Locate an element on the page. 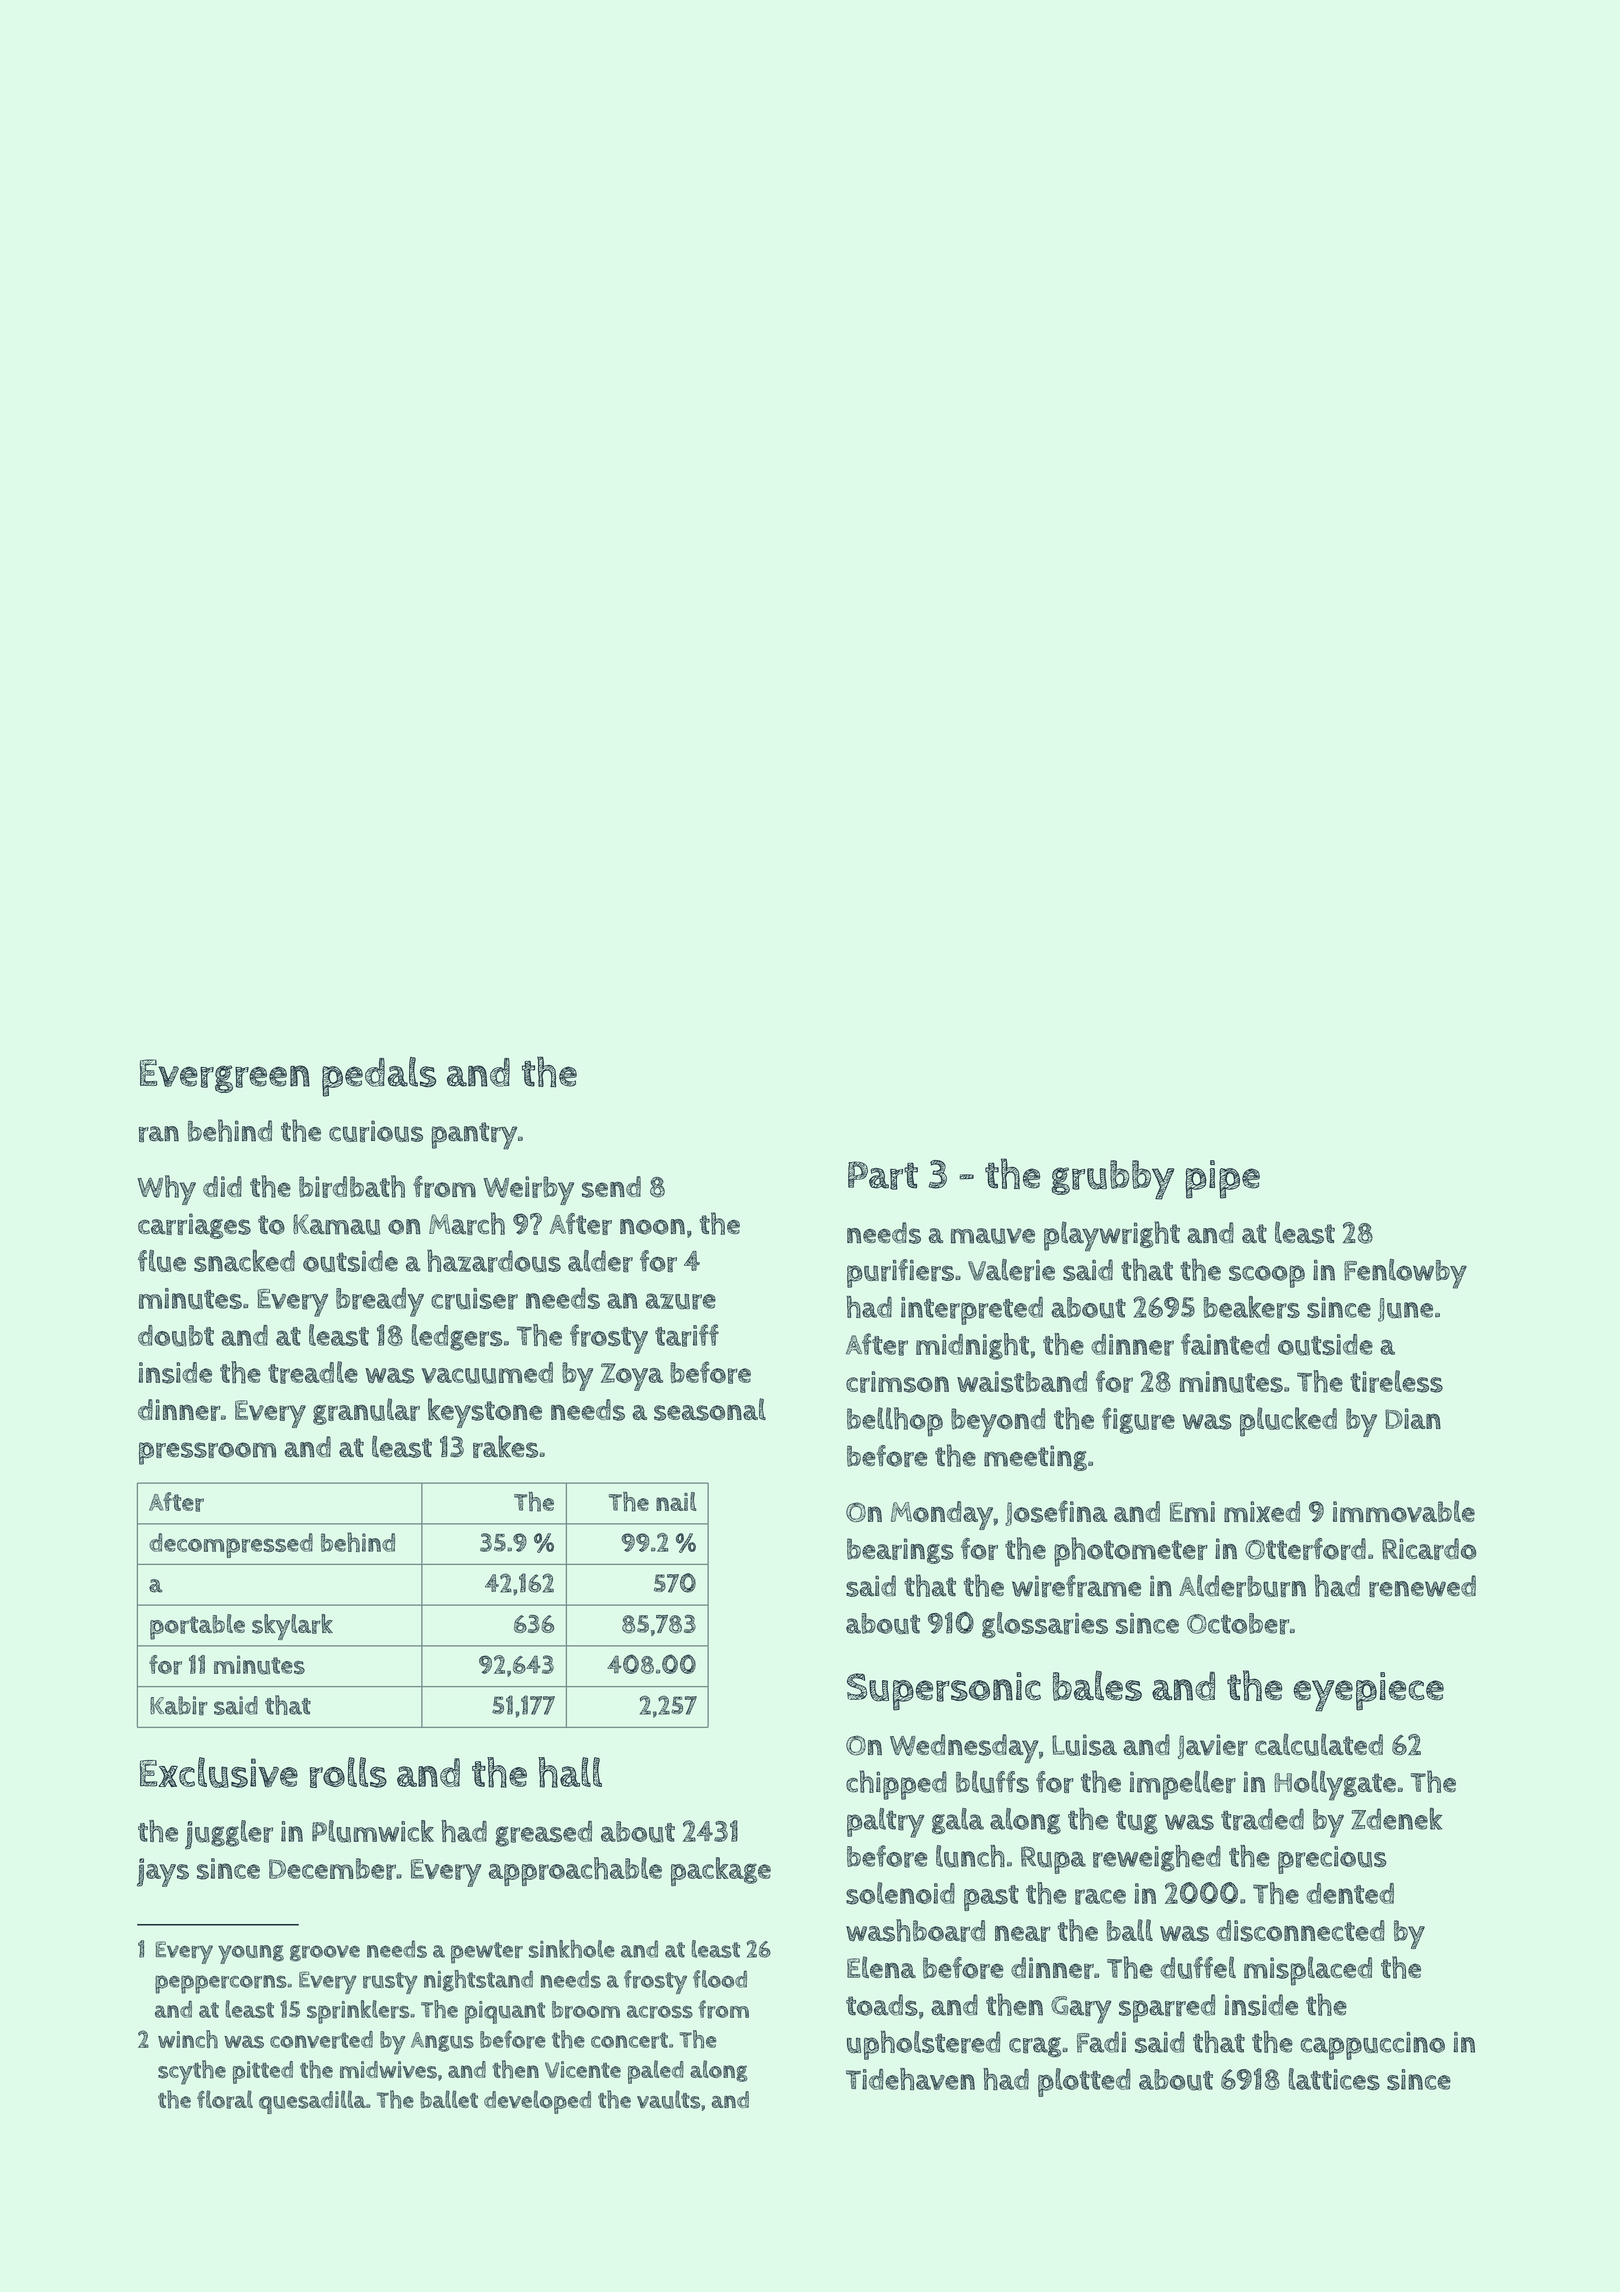  eyepiece is located at coordinates (1368, 1692).
